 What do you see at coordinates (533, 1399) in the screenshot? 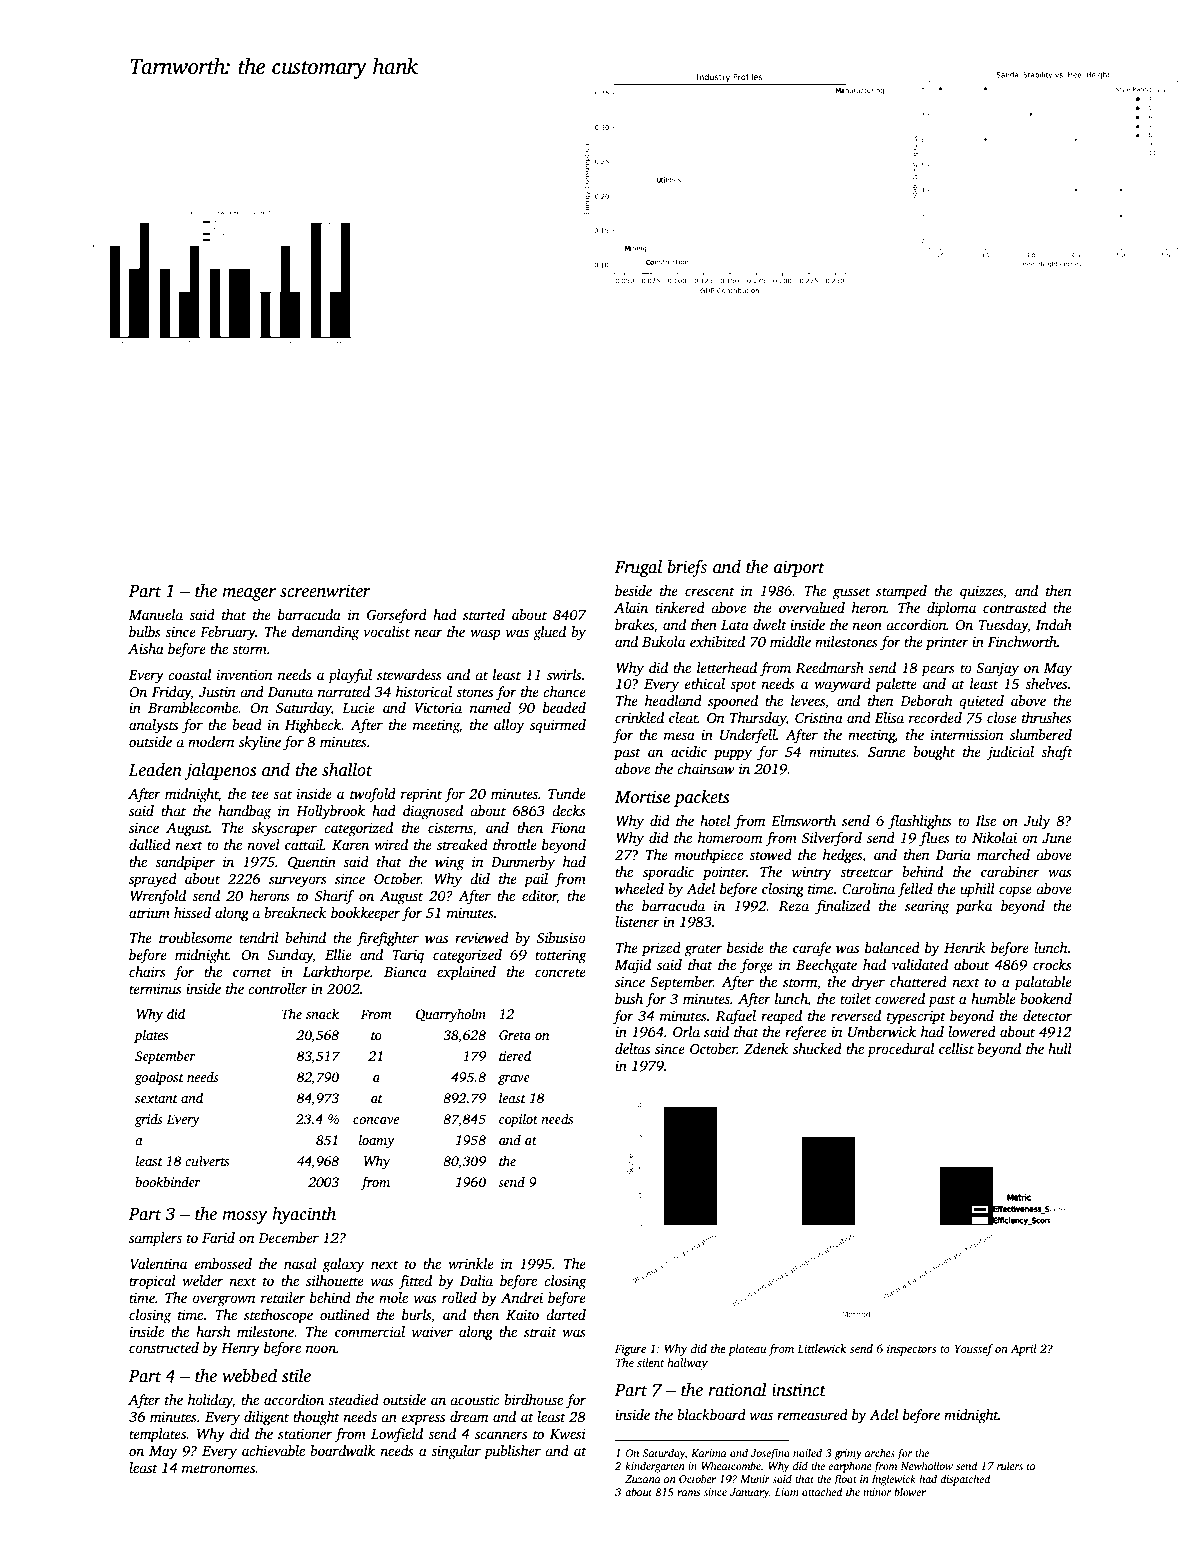
I see `birdhouse` at bounding box center [533, 1399].
